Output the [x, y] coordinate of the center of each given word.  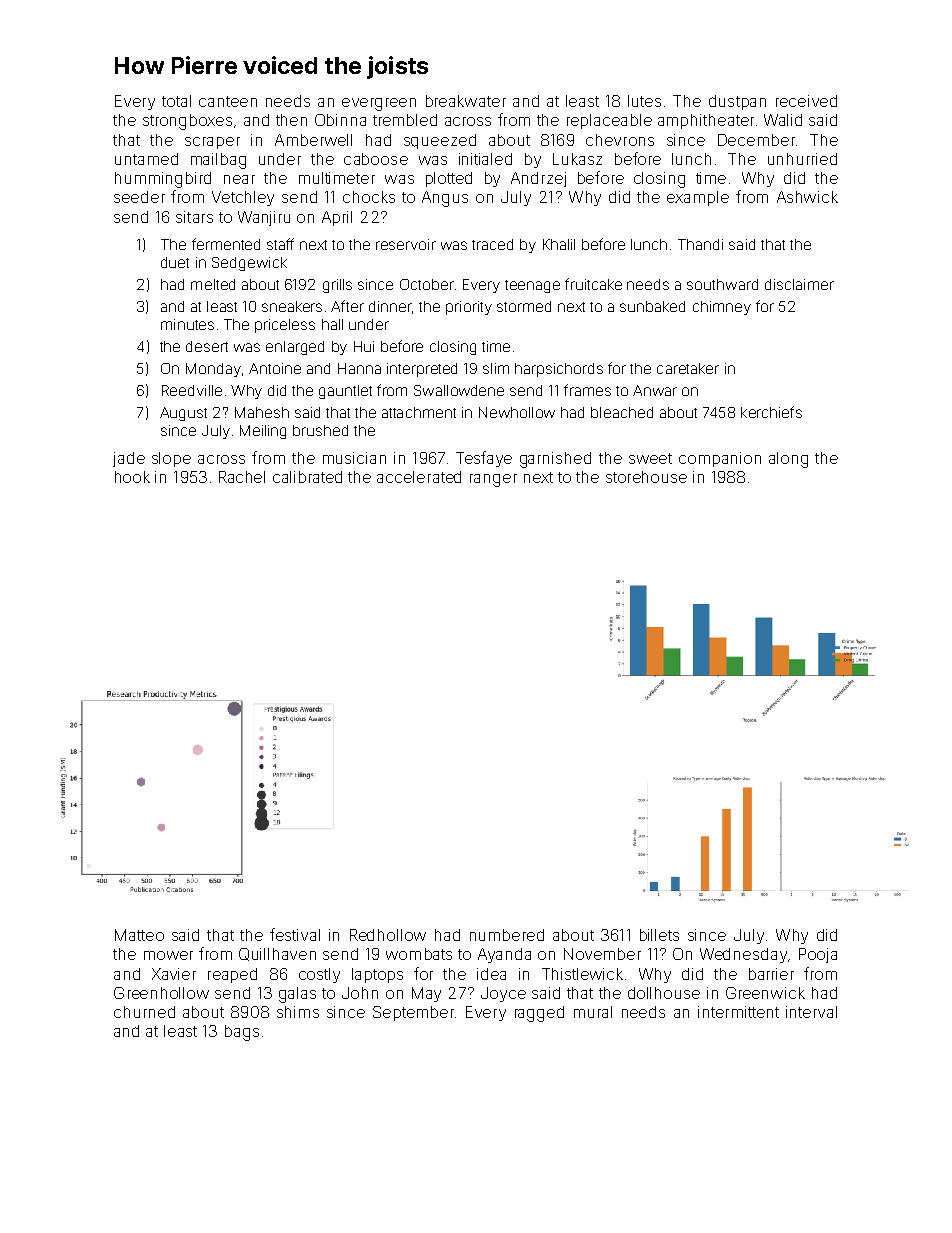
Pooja [818, 955]
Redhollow [388, 935]
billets [659, 935]
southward [722, 284]
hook [132, 477]
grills [337, 286]
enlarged [295, 348]
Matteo [139, 935]
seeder [139, 197]
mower [168, 955]
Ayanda [504, 955]
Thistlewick [582, 974]
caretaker [688, 368]
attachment [419, 412]
